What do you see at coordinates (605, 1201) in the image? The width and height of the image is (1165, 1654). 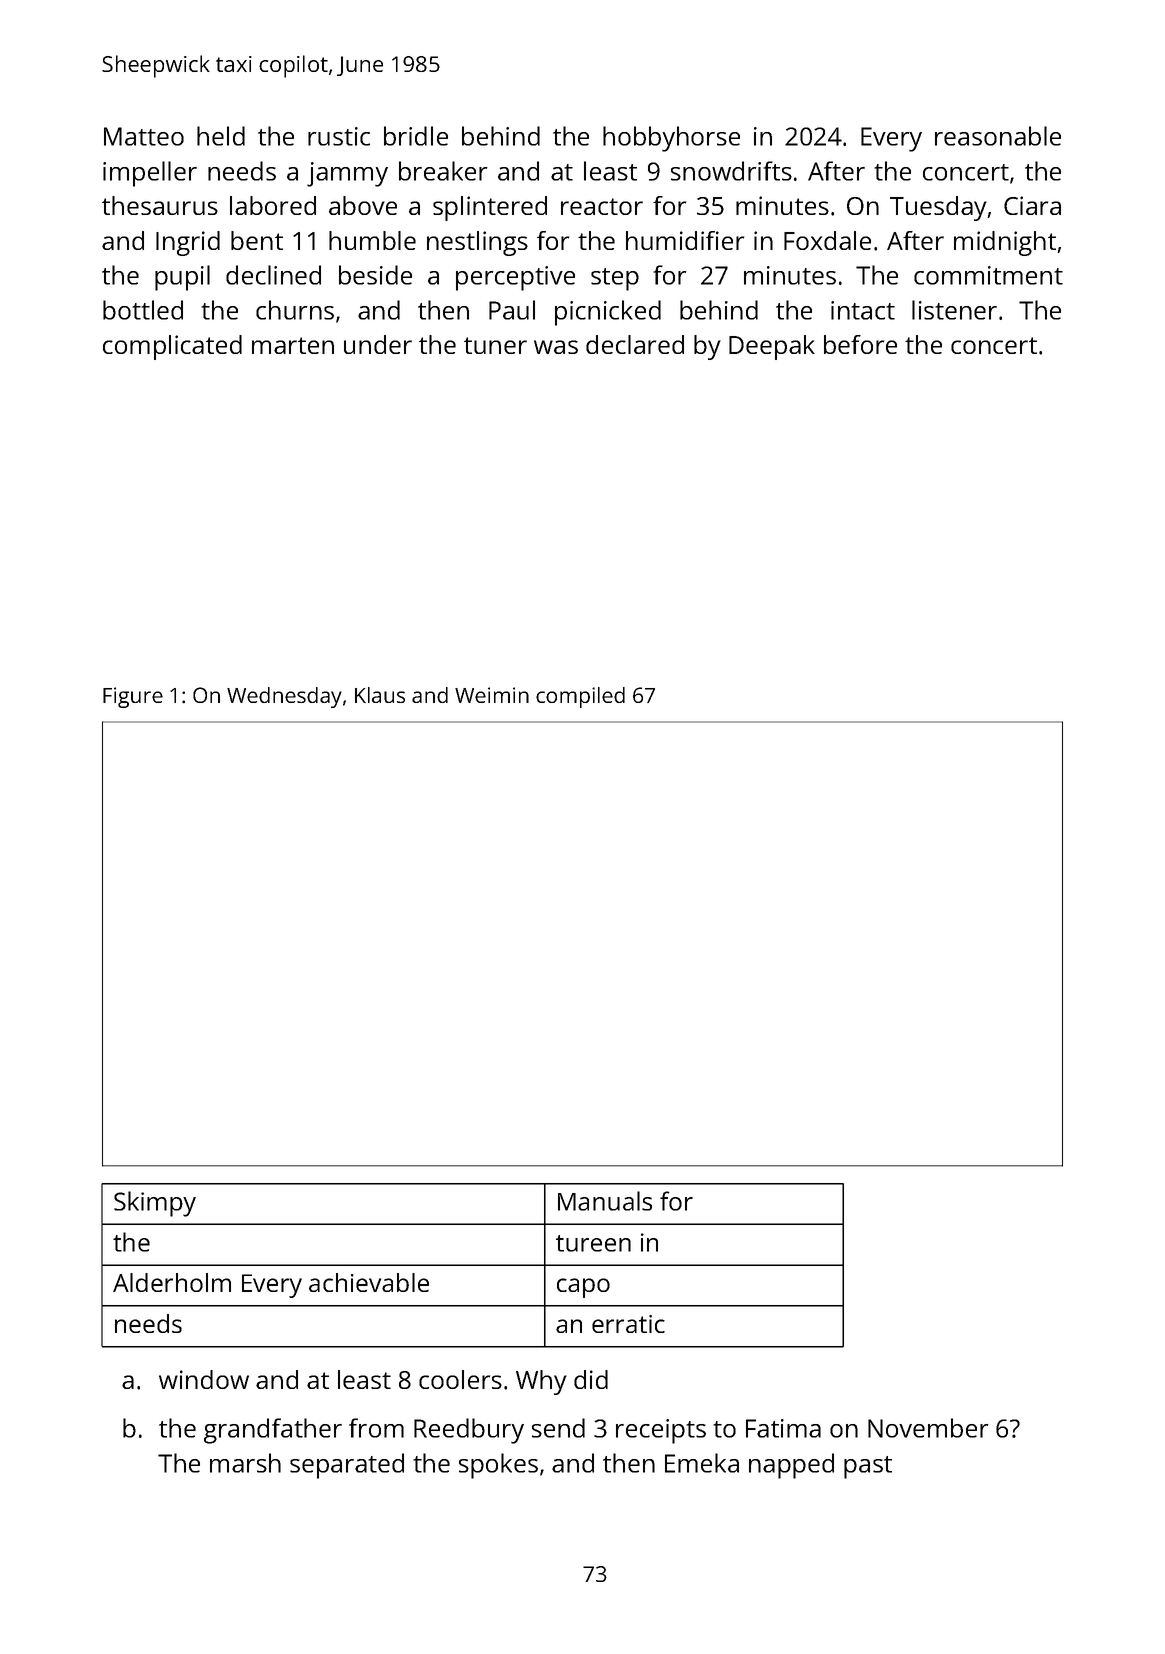 I see `Manuals` at bounding box center [605, 1201].
